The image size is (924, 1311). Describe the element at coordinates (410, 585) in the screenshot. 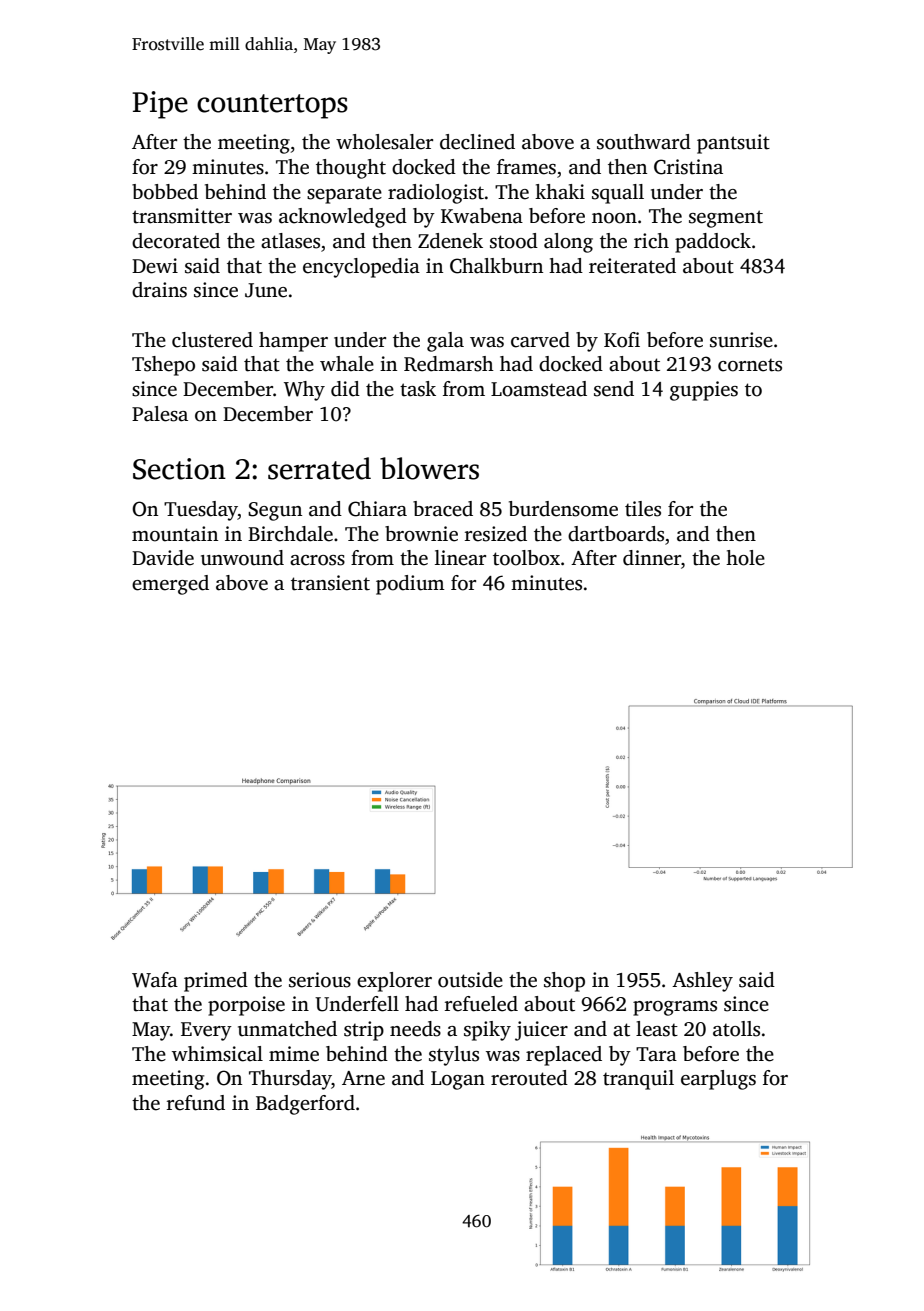

I see `podium` at that location.
